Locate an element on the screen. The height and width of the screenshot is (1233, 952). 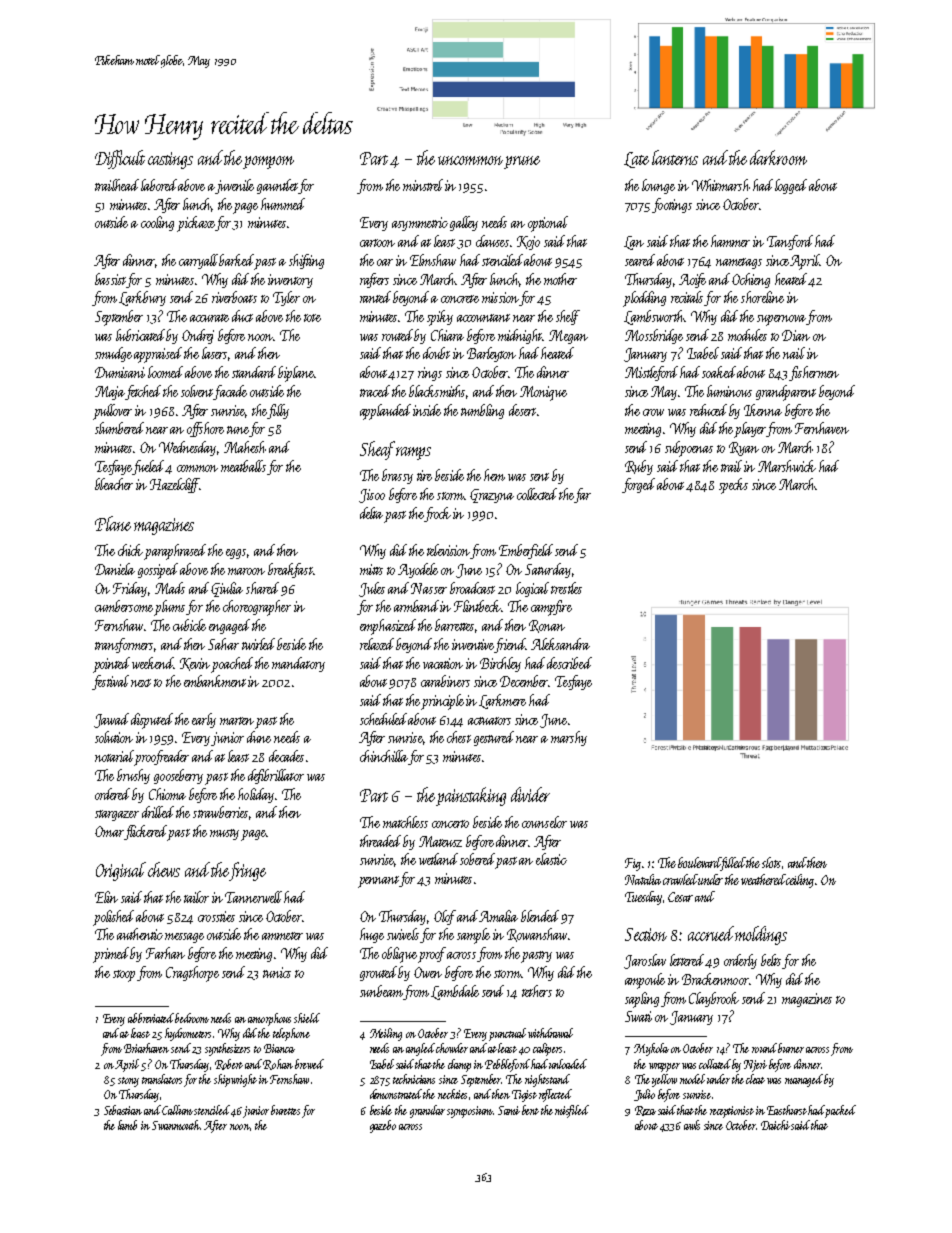
matchless is located at coordinates (405, 822).
